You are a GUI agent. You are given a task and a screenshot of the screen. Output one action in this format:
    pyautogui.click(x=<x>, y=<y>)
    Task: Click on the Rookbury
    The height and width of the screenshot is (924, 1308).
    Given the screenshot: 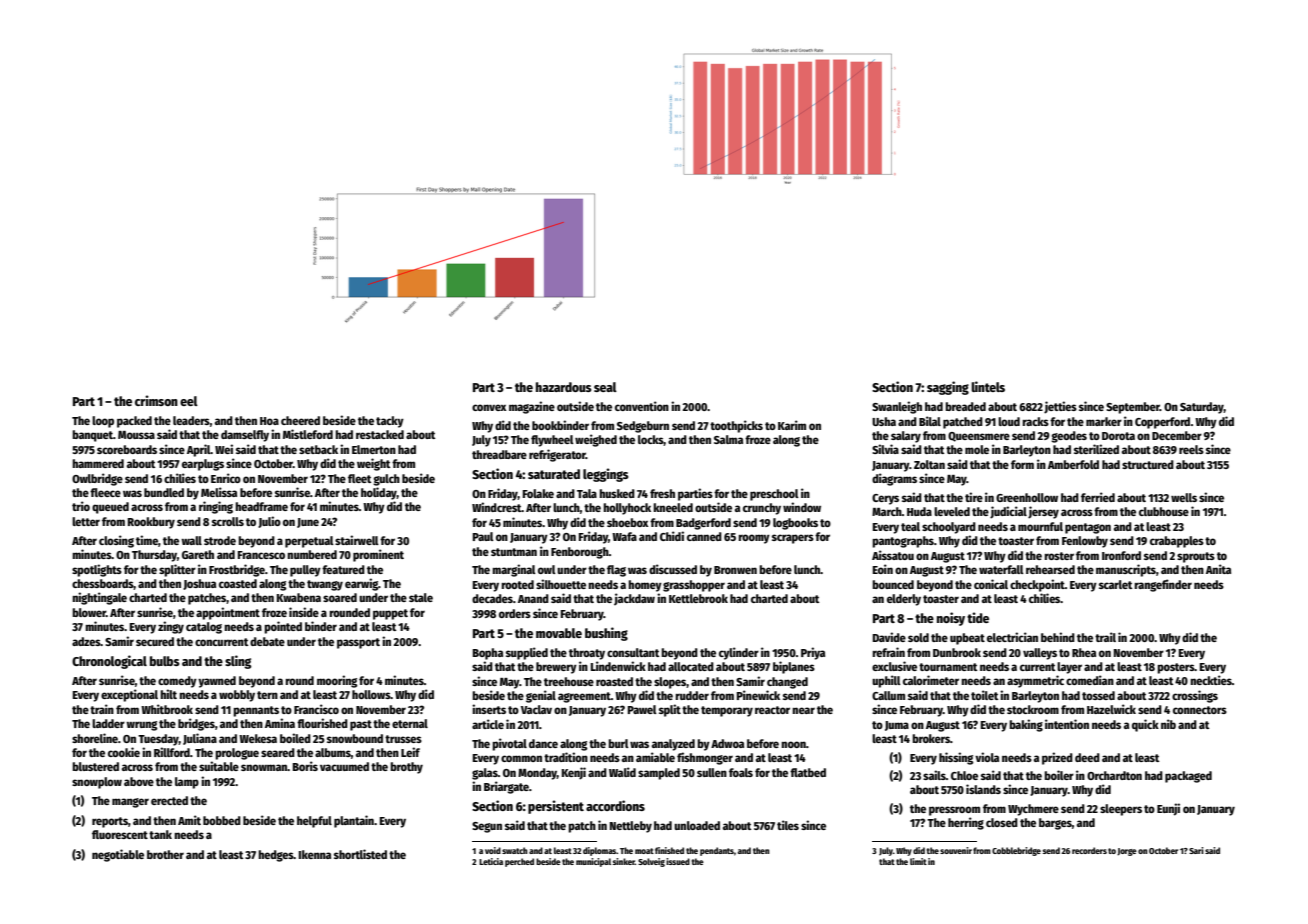 What is the action you would take?
    pyautogui.click(x=151, y=523)
